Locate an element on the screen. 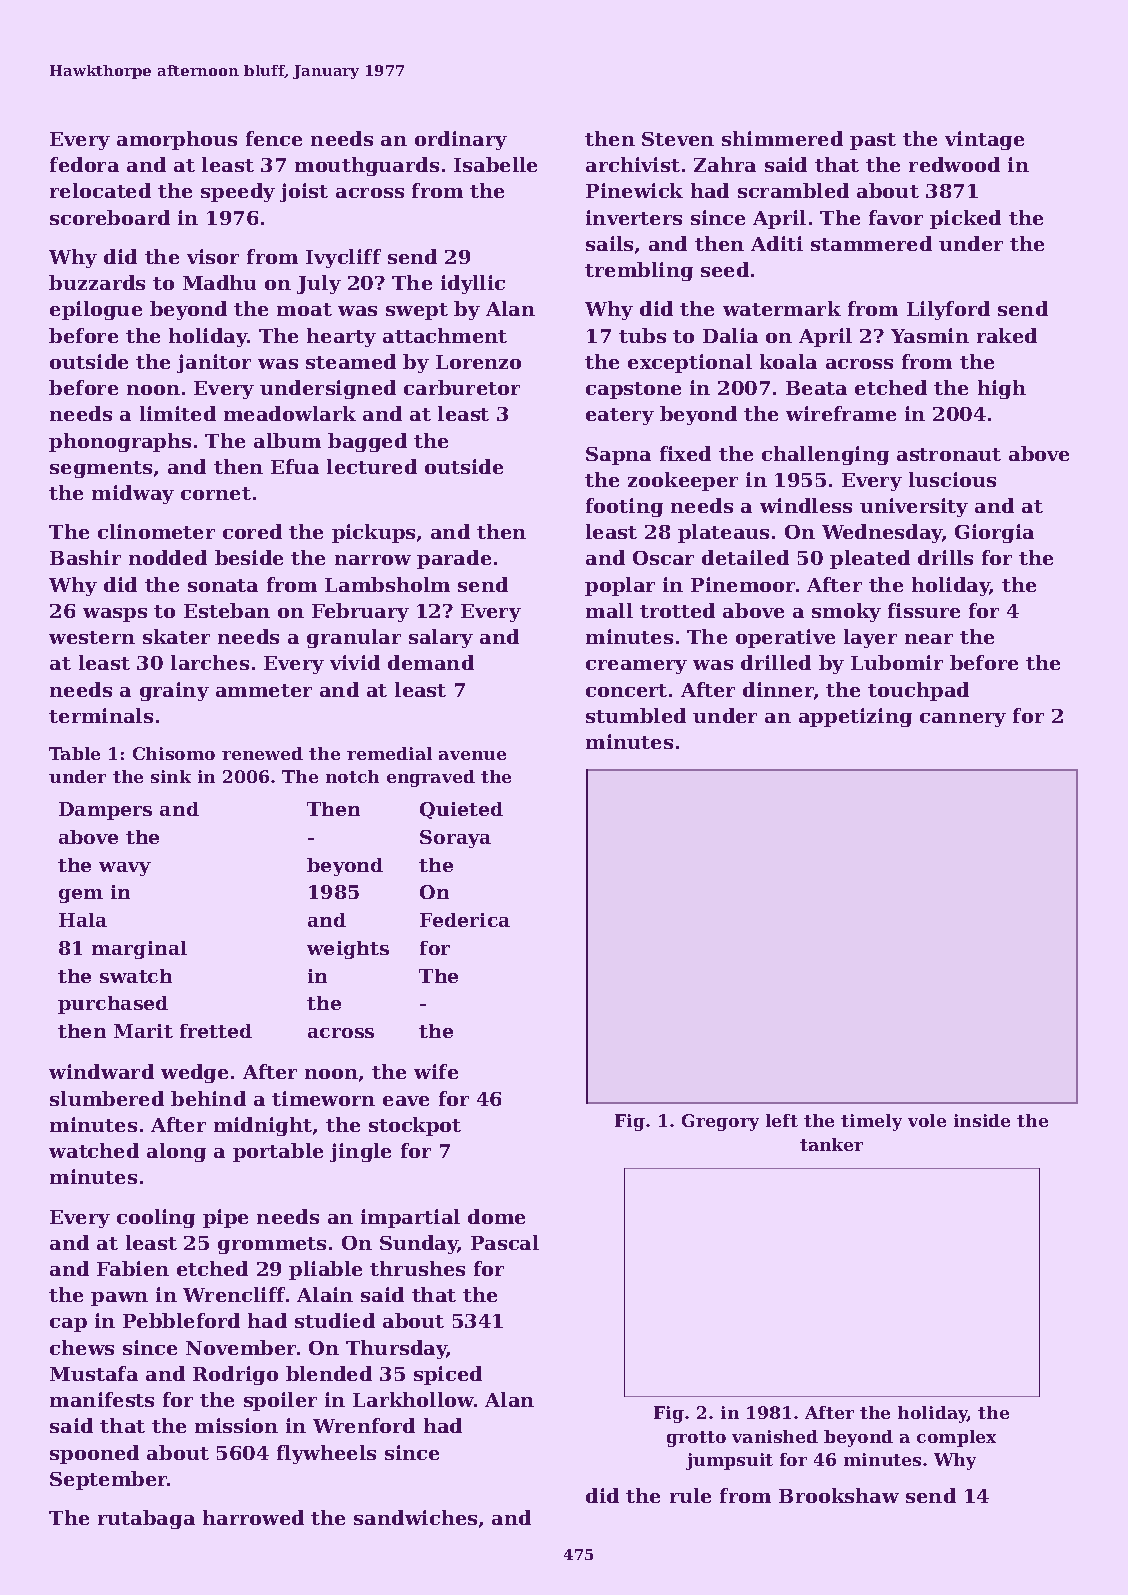  Steven is located at coordinates (678, 139).
